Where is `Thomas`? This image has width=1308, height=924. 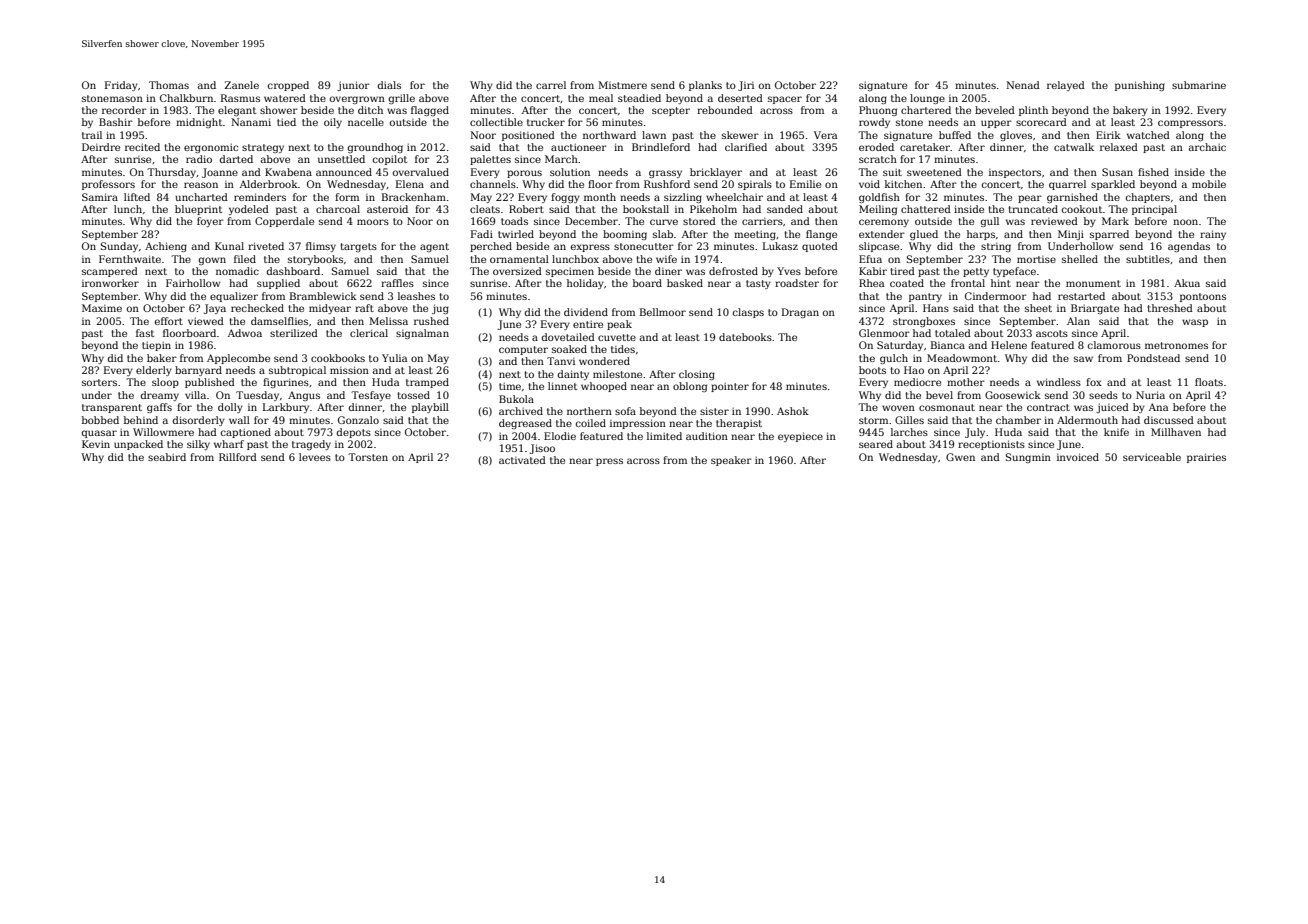
Thomas is located at coordinates (169, 85).
